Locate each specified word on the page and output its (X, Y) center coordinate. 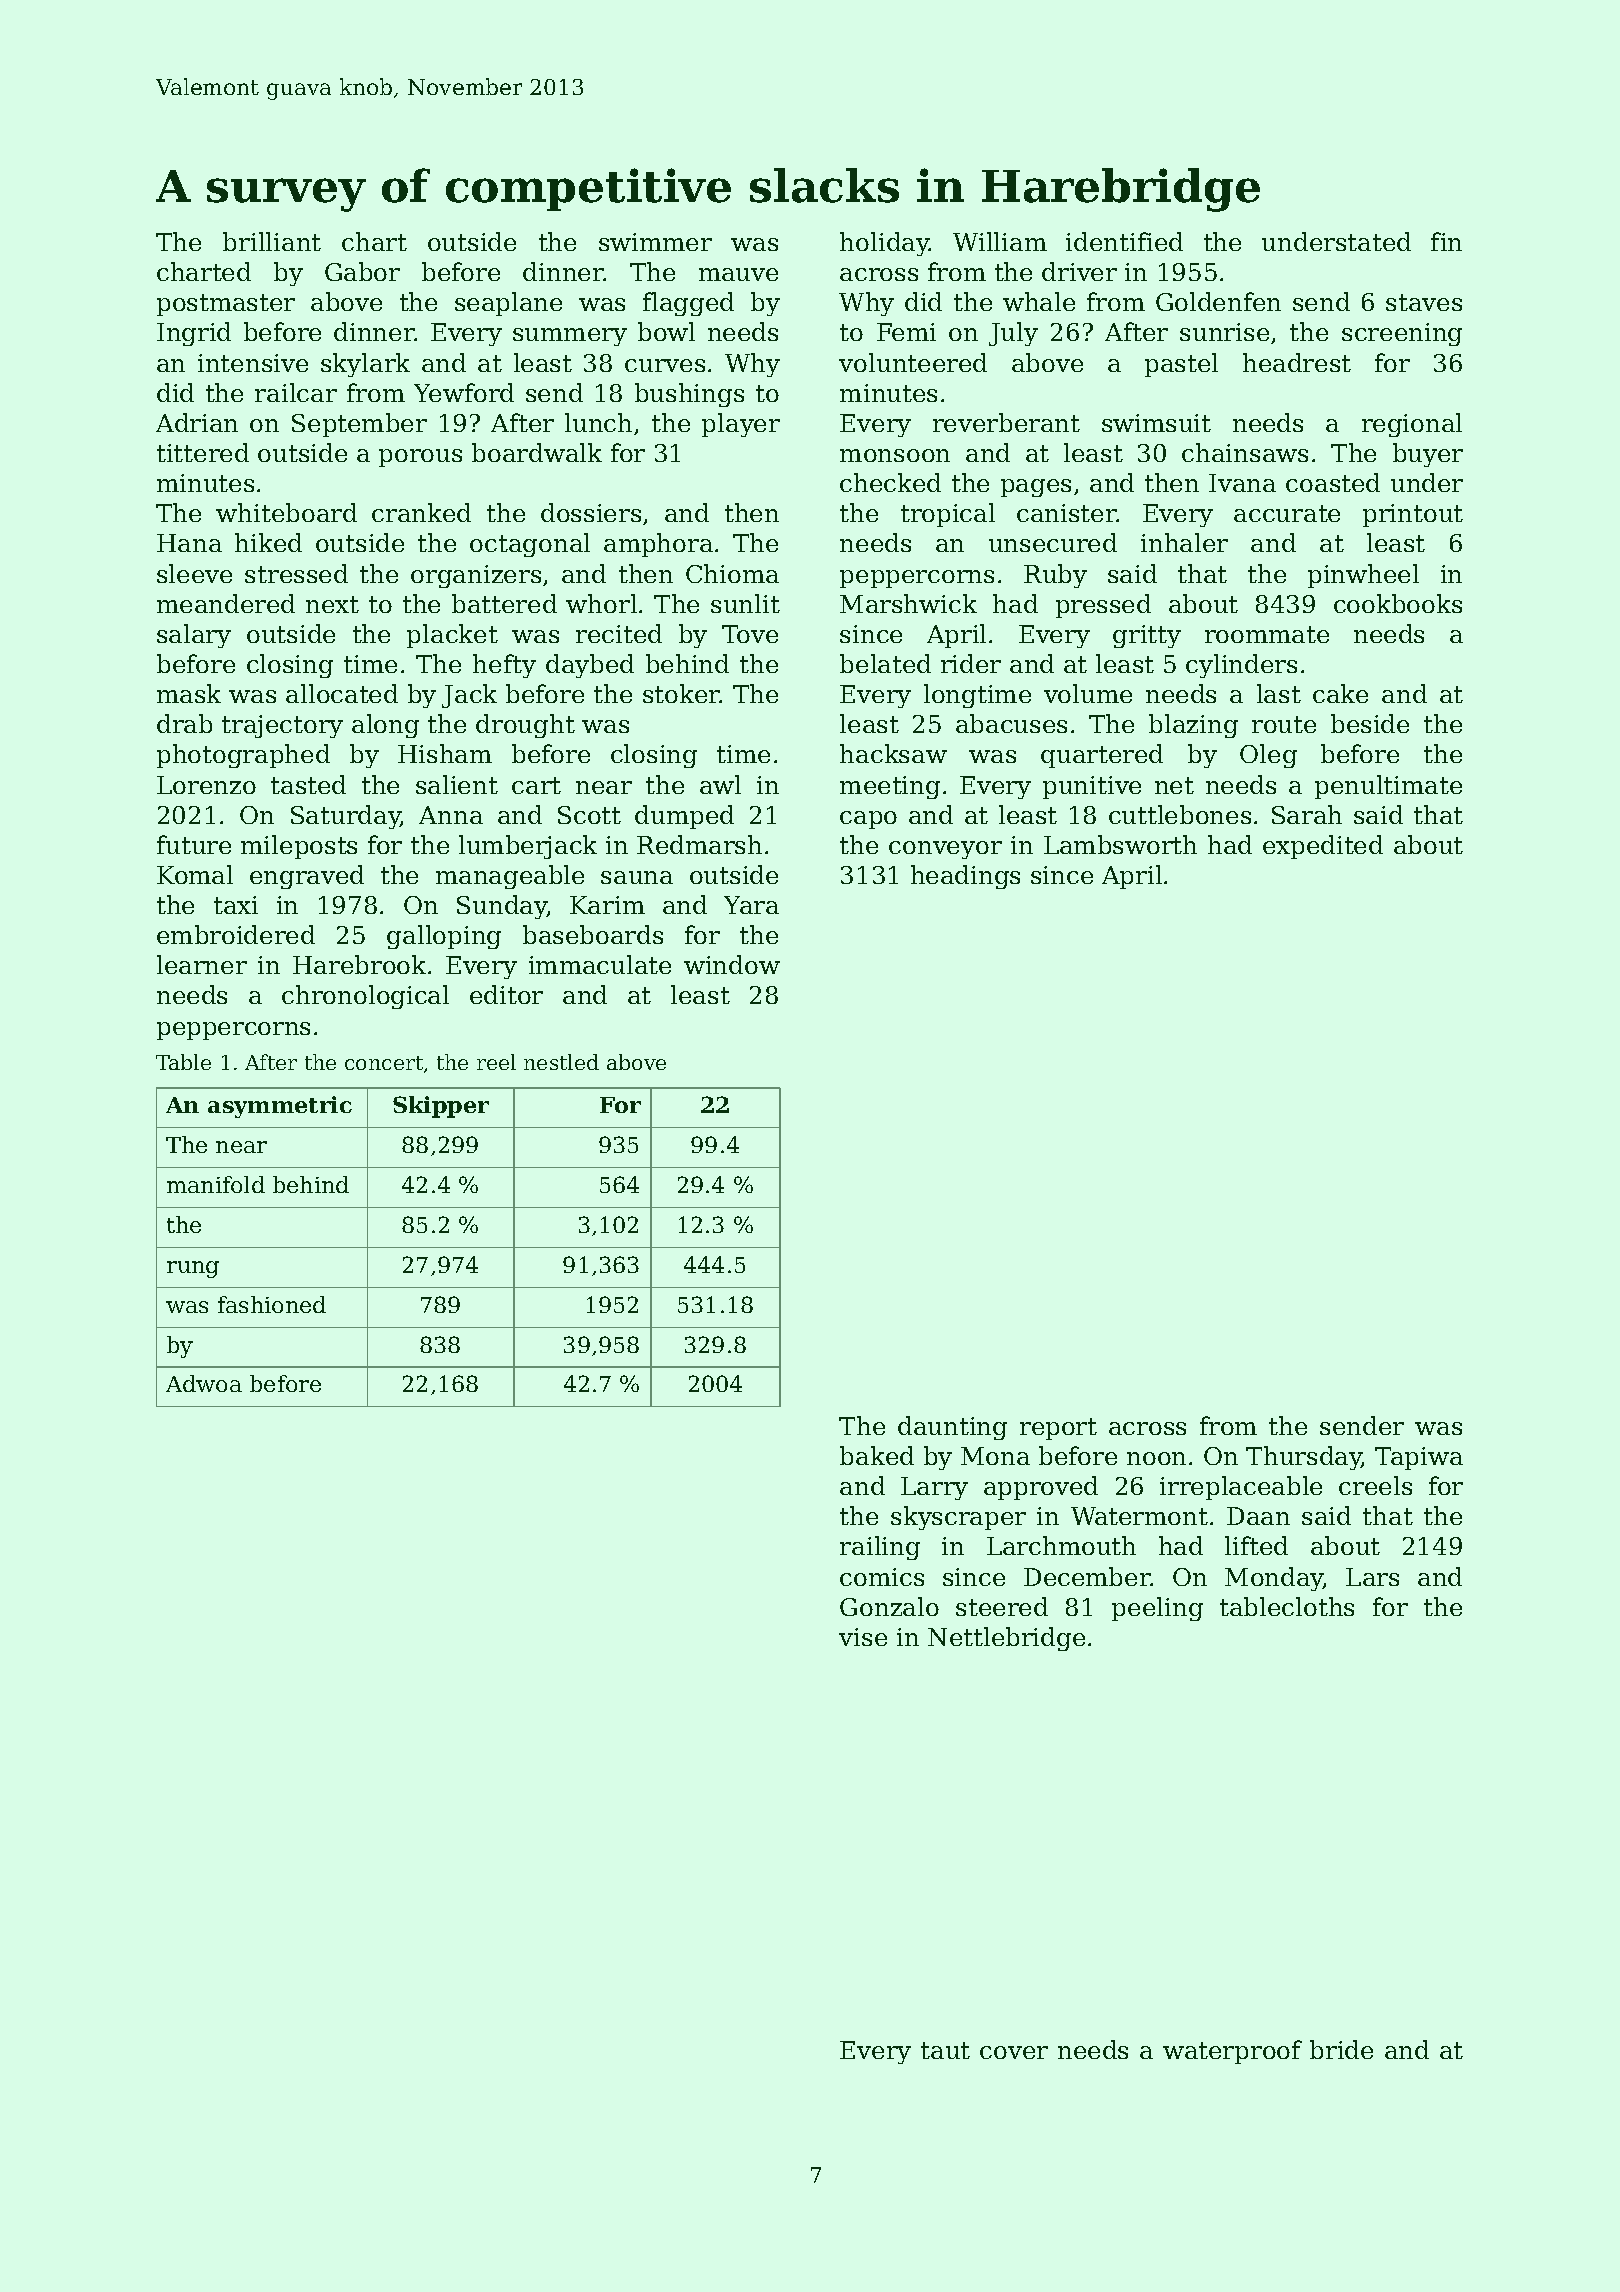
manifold (216, 1184)
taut (945, 2050)
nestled (561, 1062)
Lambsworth (1120, 844)
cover (1014, 2052)
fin (1446, 241)
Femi (906, 332)
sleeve (194, 573)
